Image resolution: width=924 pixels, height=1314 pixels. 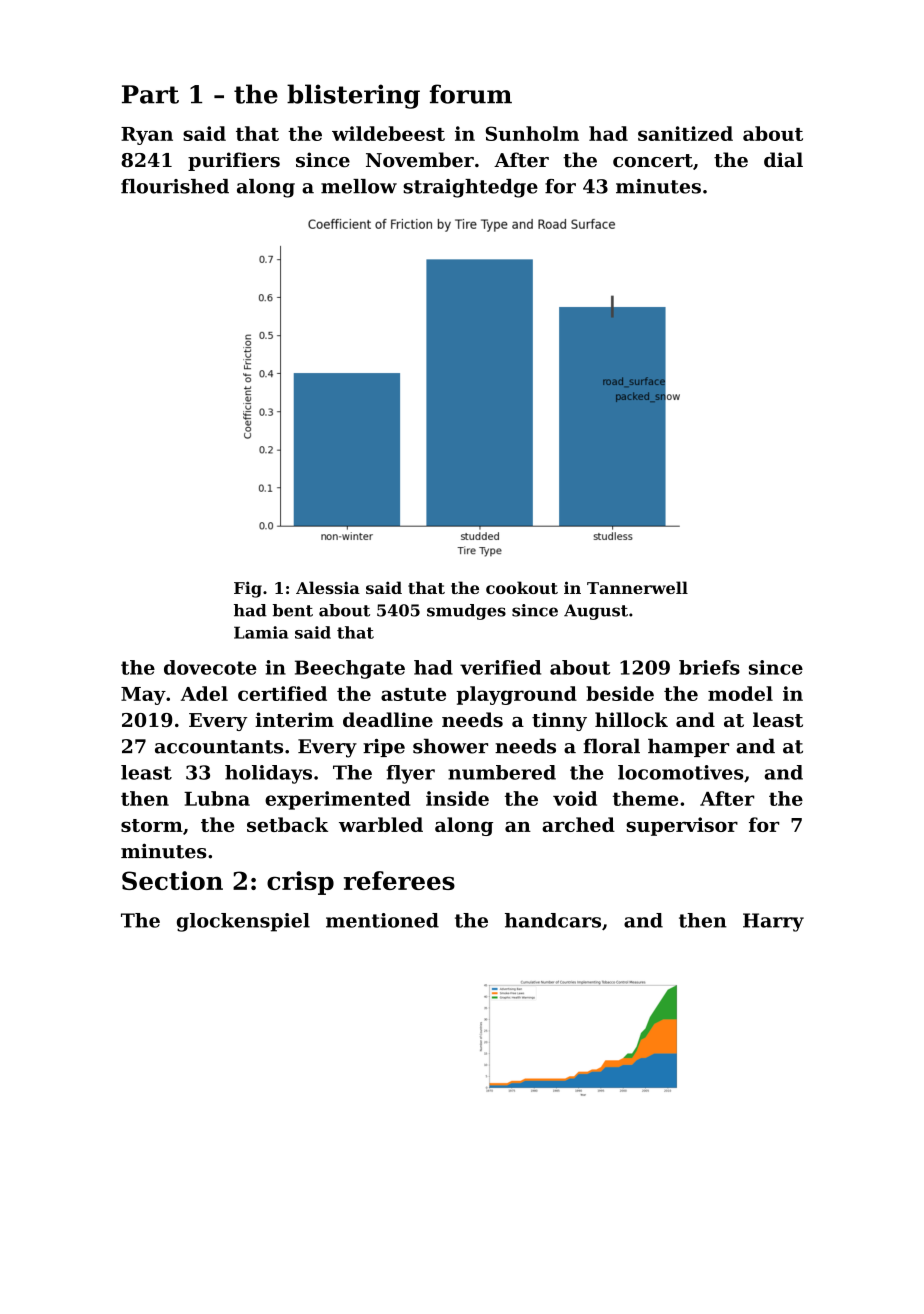 I want to click on bent, so click(x=293, y=610).
